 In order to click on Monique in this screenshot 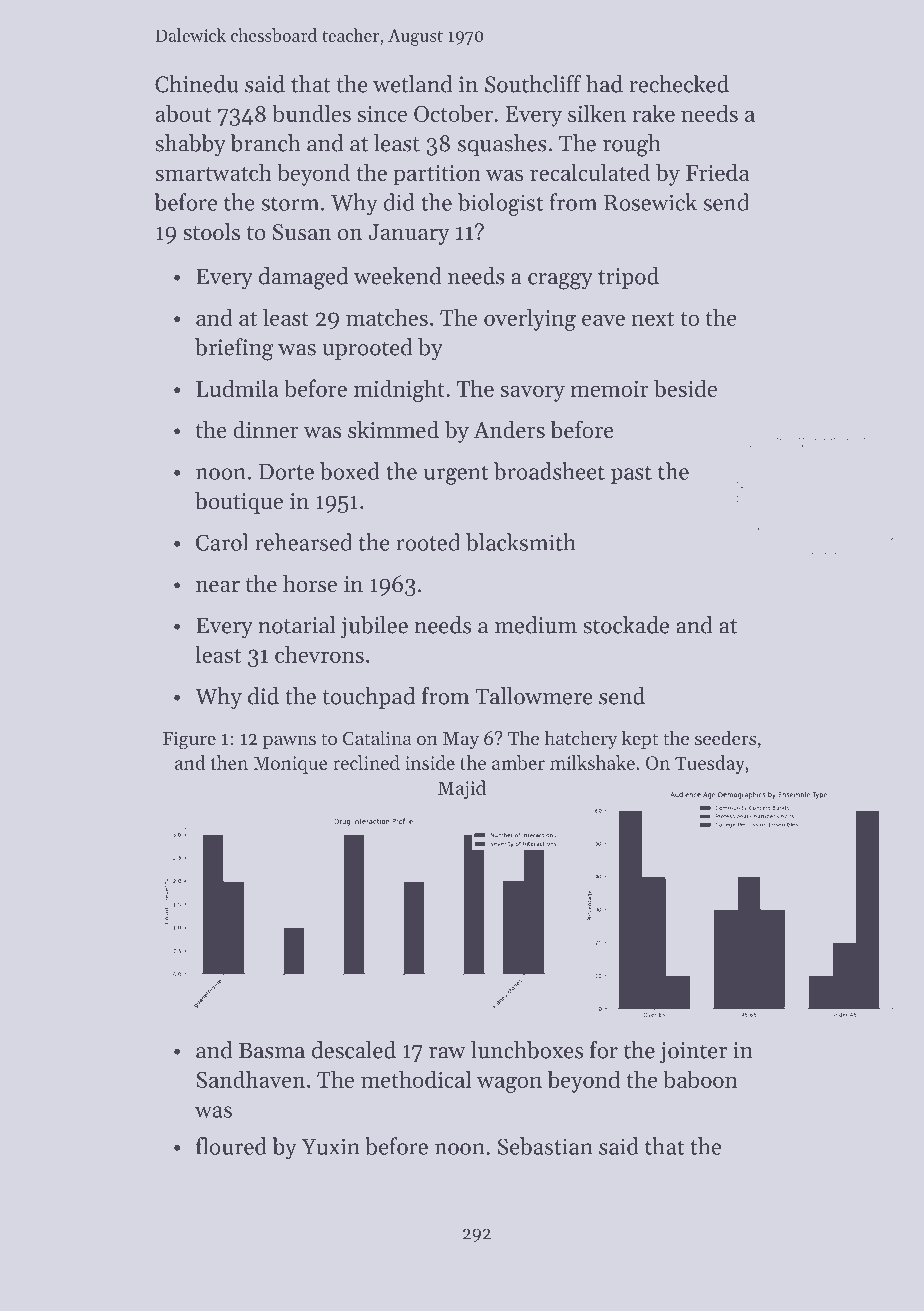, I will do `click(290, 765)`.
